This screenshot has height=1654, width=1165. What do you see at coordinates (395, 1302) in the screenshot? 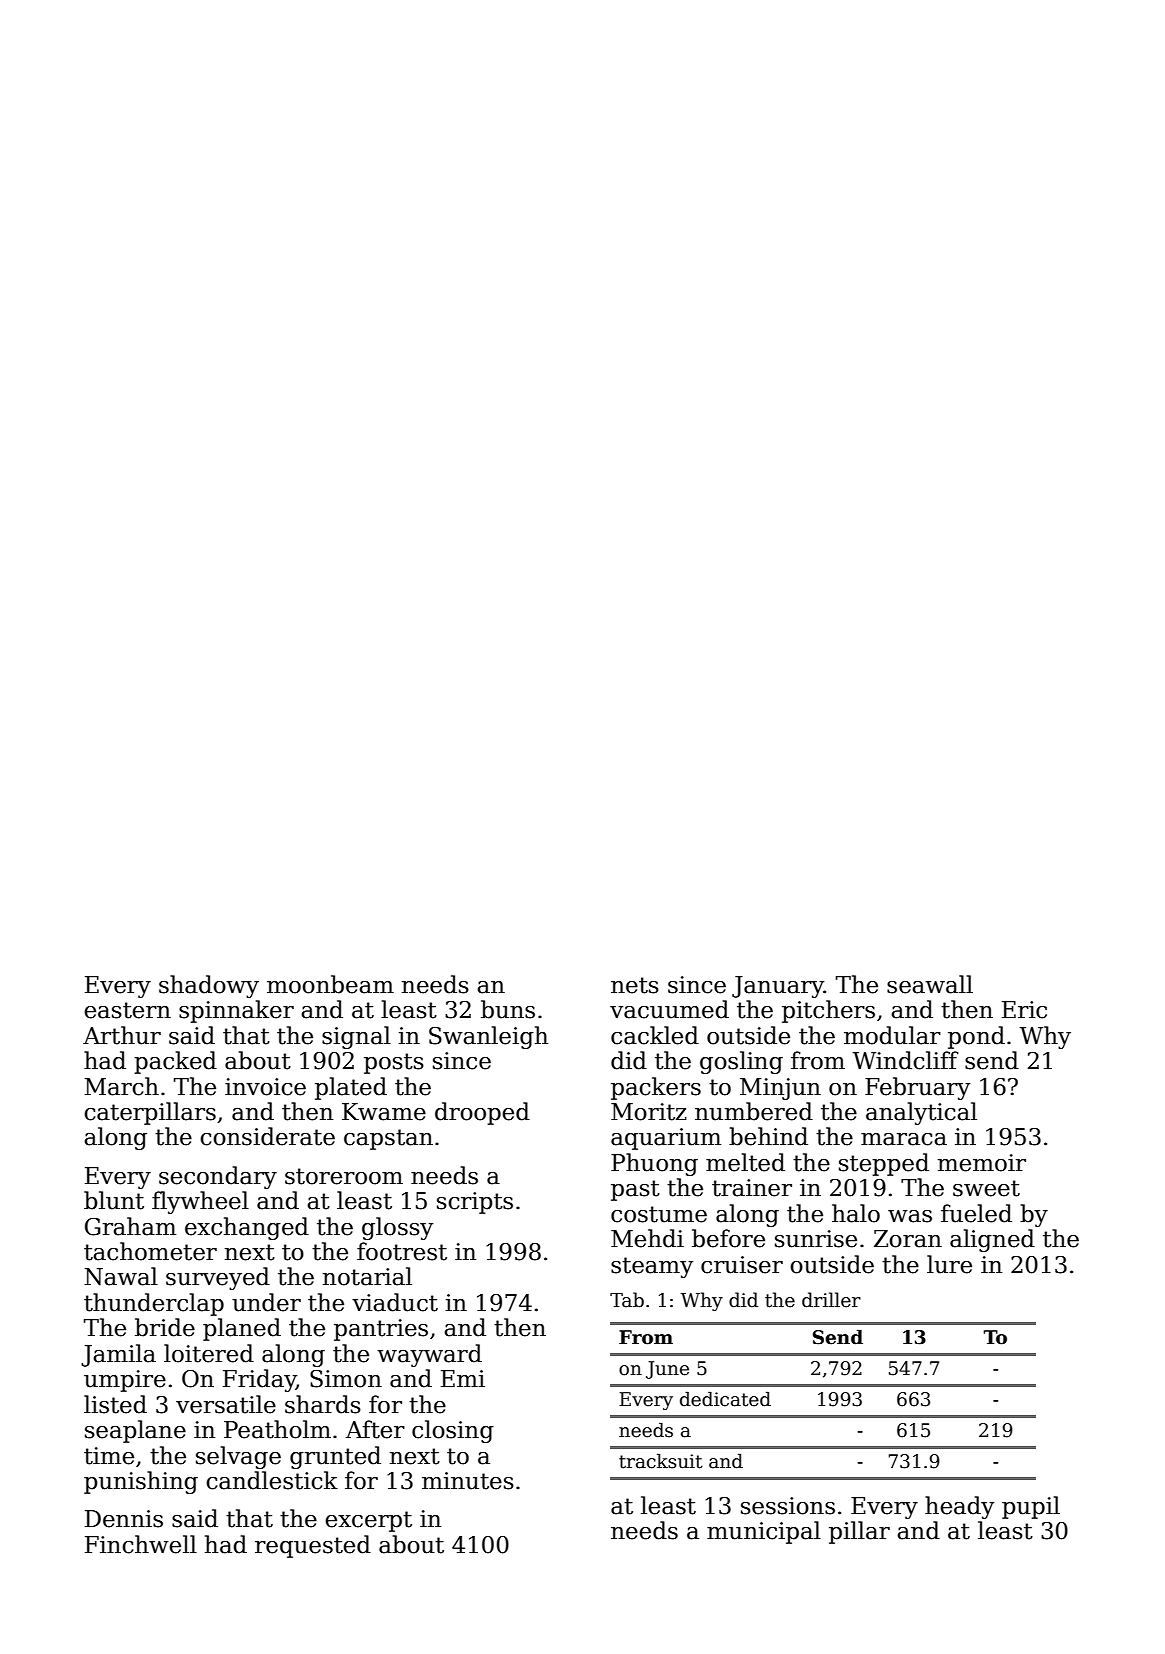
I see `viaduct` at bounding box center [395, 1302].
